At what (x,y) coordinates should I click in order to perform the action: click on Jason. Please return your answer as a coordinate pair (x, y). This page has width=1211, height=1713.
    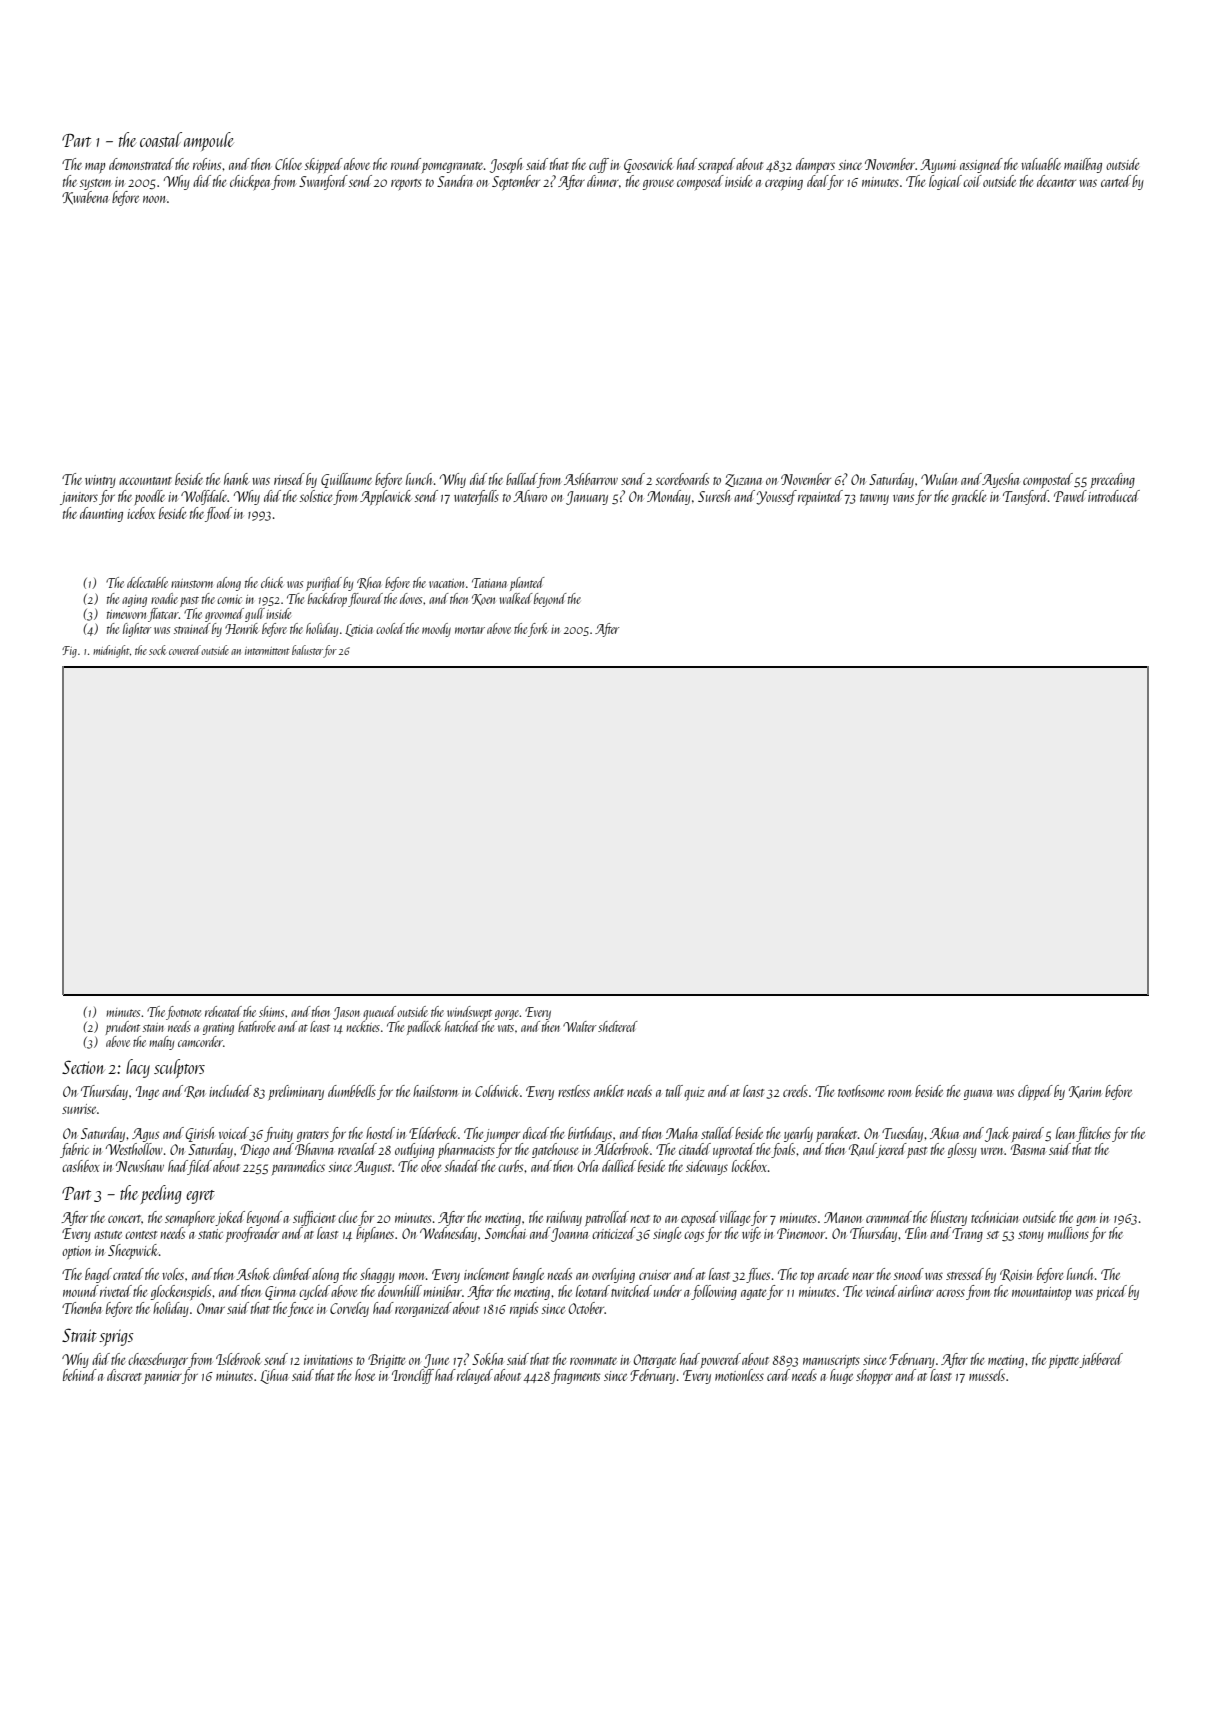
    Looking at the image, I should click on (346, 1013).
